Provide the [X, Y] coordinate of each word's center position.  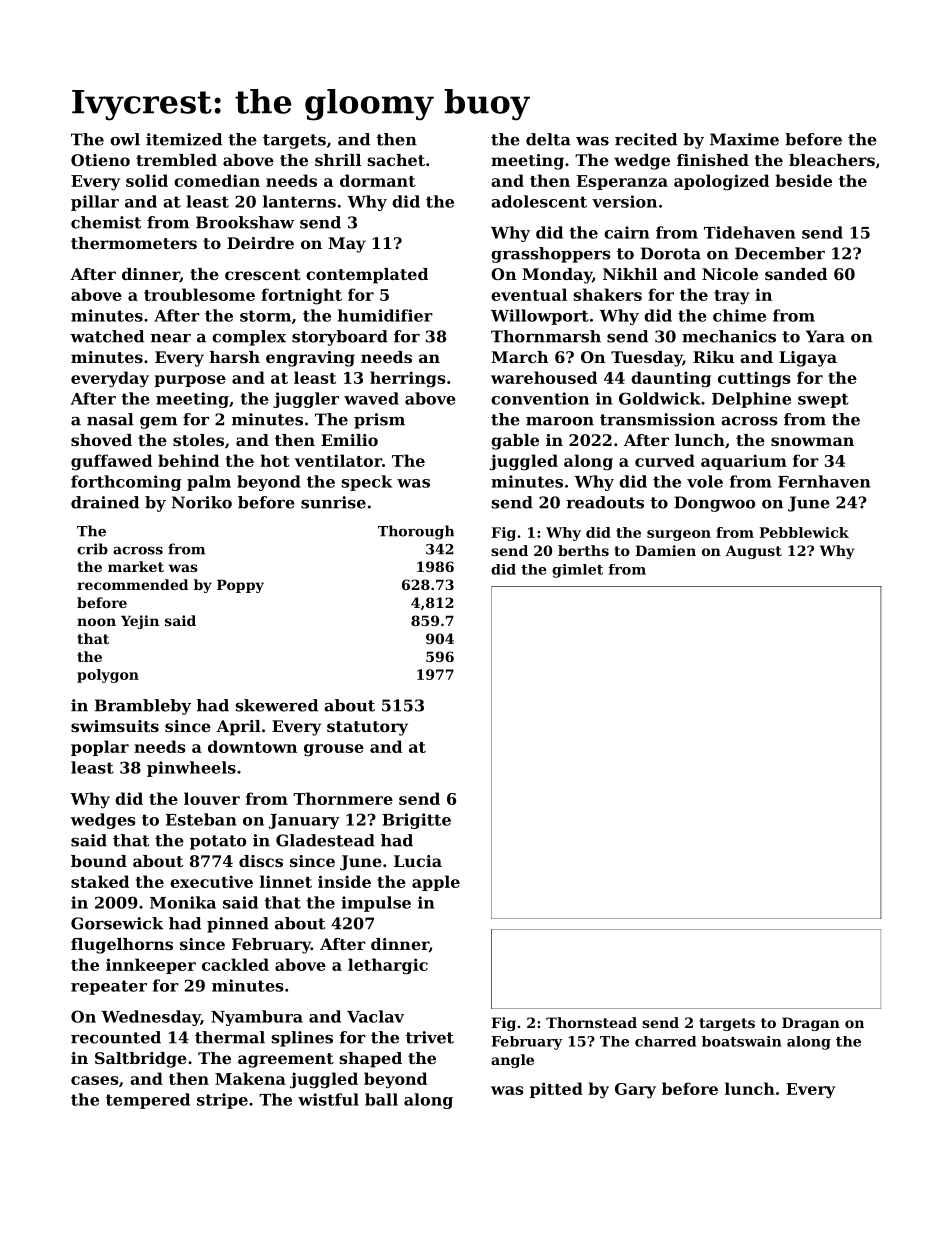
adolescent [539, 201]
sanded [796, 274]
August [753, 552]
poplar [100, 748]
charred [665, 1041]
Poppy [240, 586]
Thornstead [591, 1022]
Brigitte [416, 821]
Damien [665, 550]
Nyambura [257, 1018]
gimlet [577, 571]
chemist [106, 222]
